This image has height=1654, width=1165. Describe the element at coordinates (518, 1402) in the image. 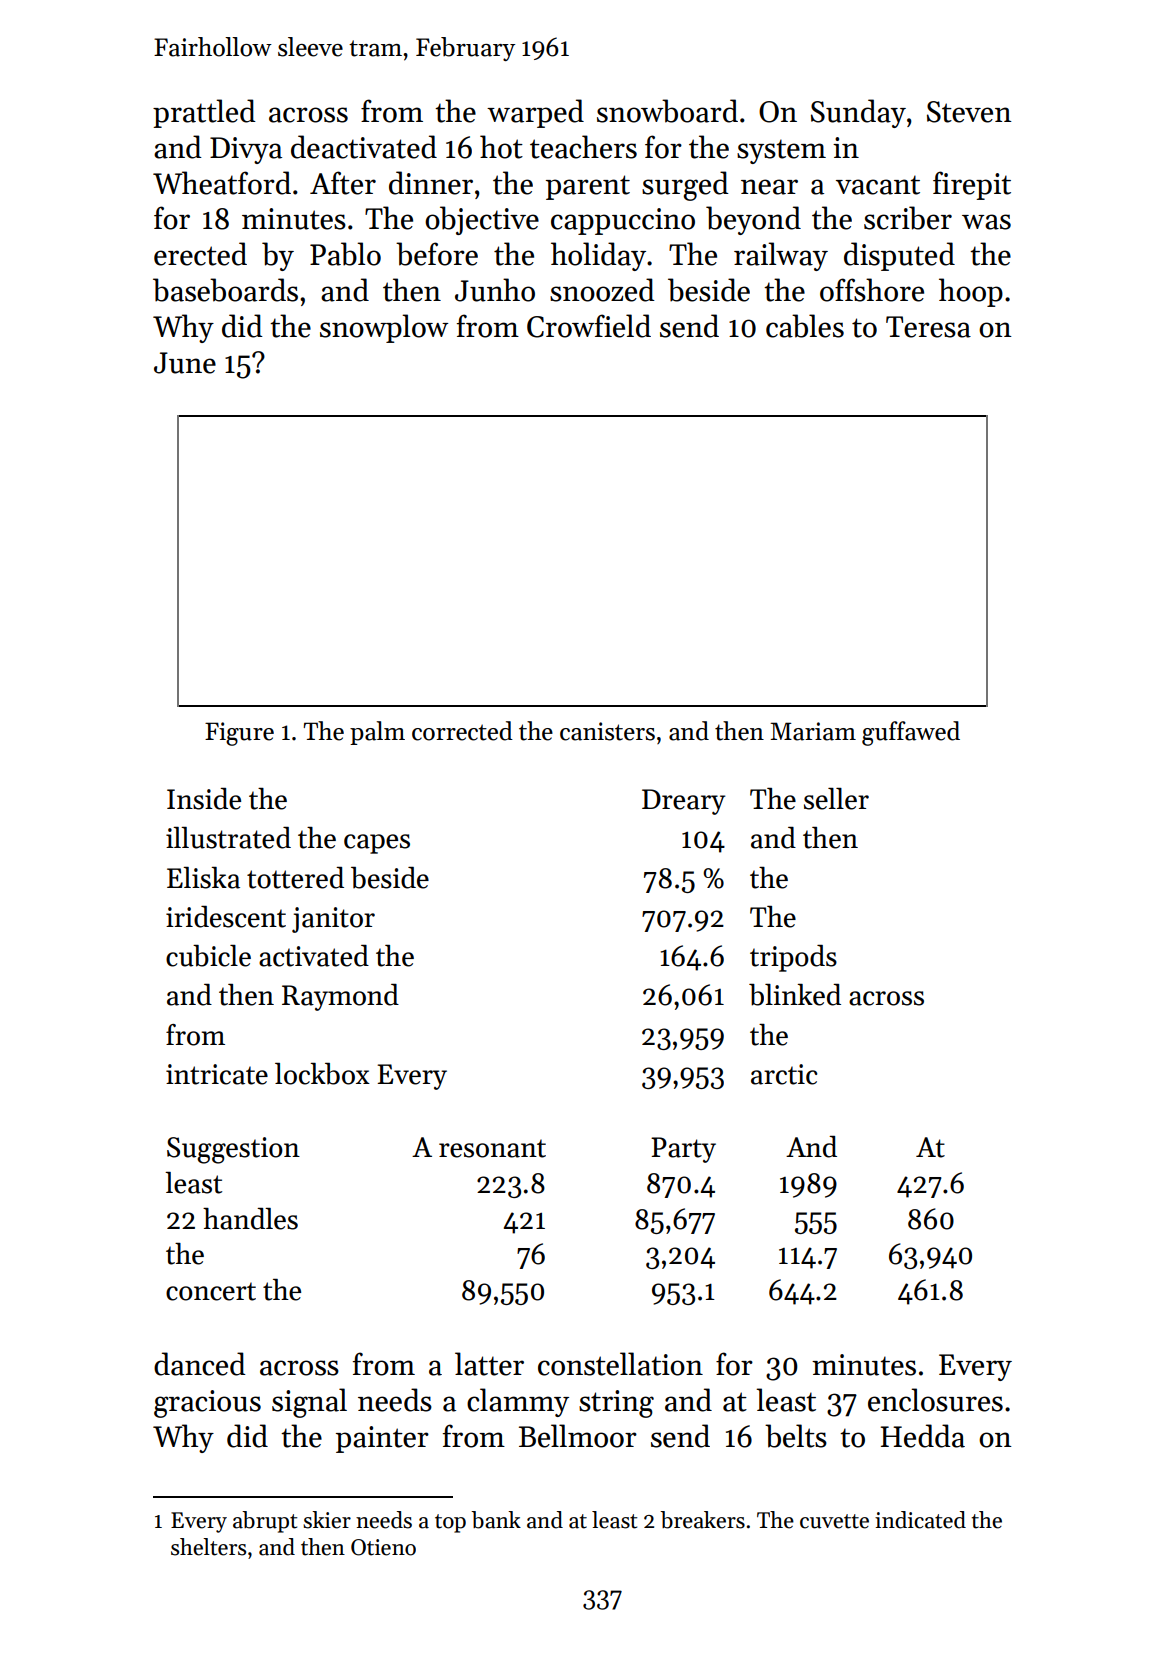

I see `clammy` at that location.
